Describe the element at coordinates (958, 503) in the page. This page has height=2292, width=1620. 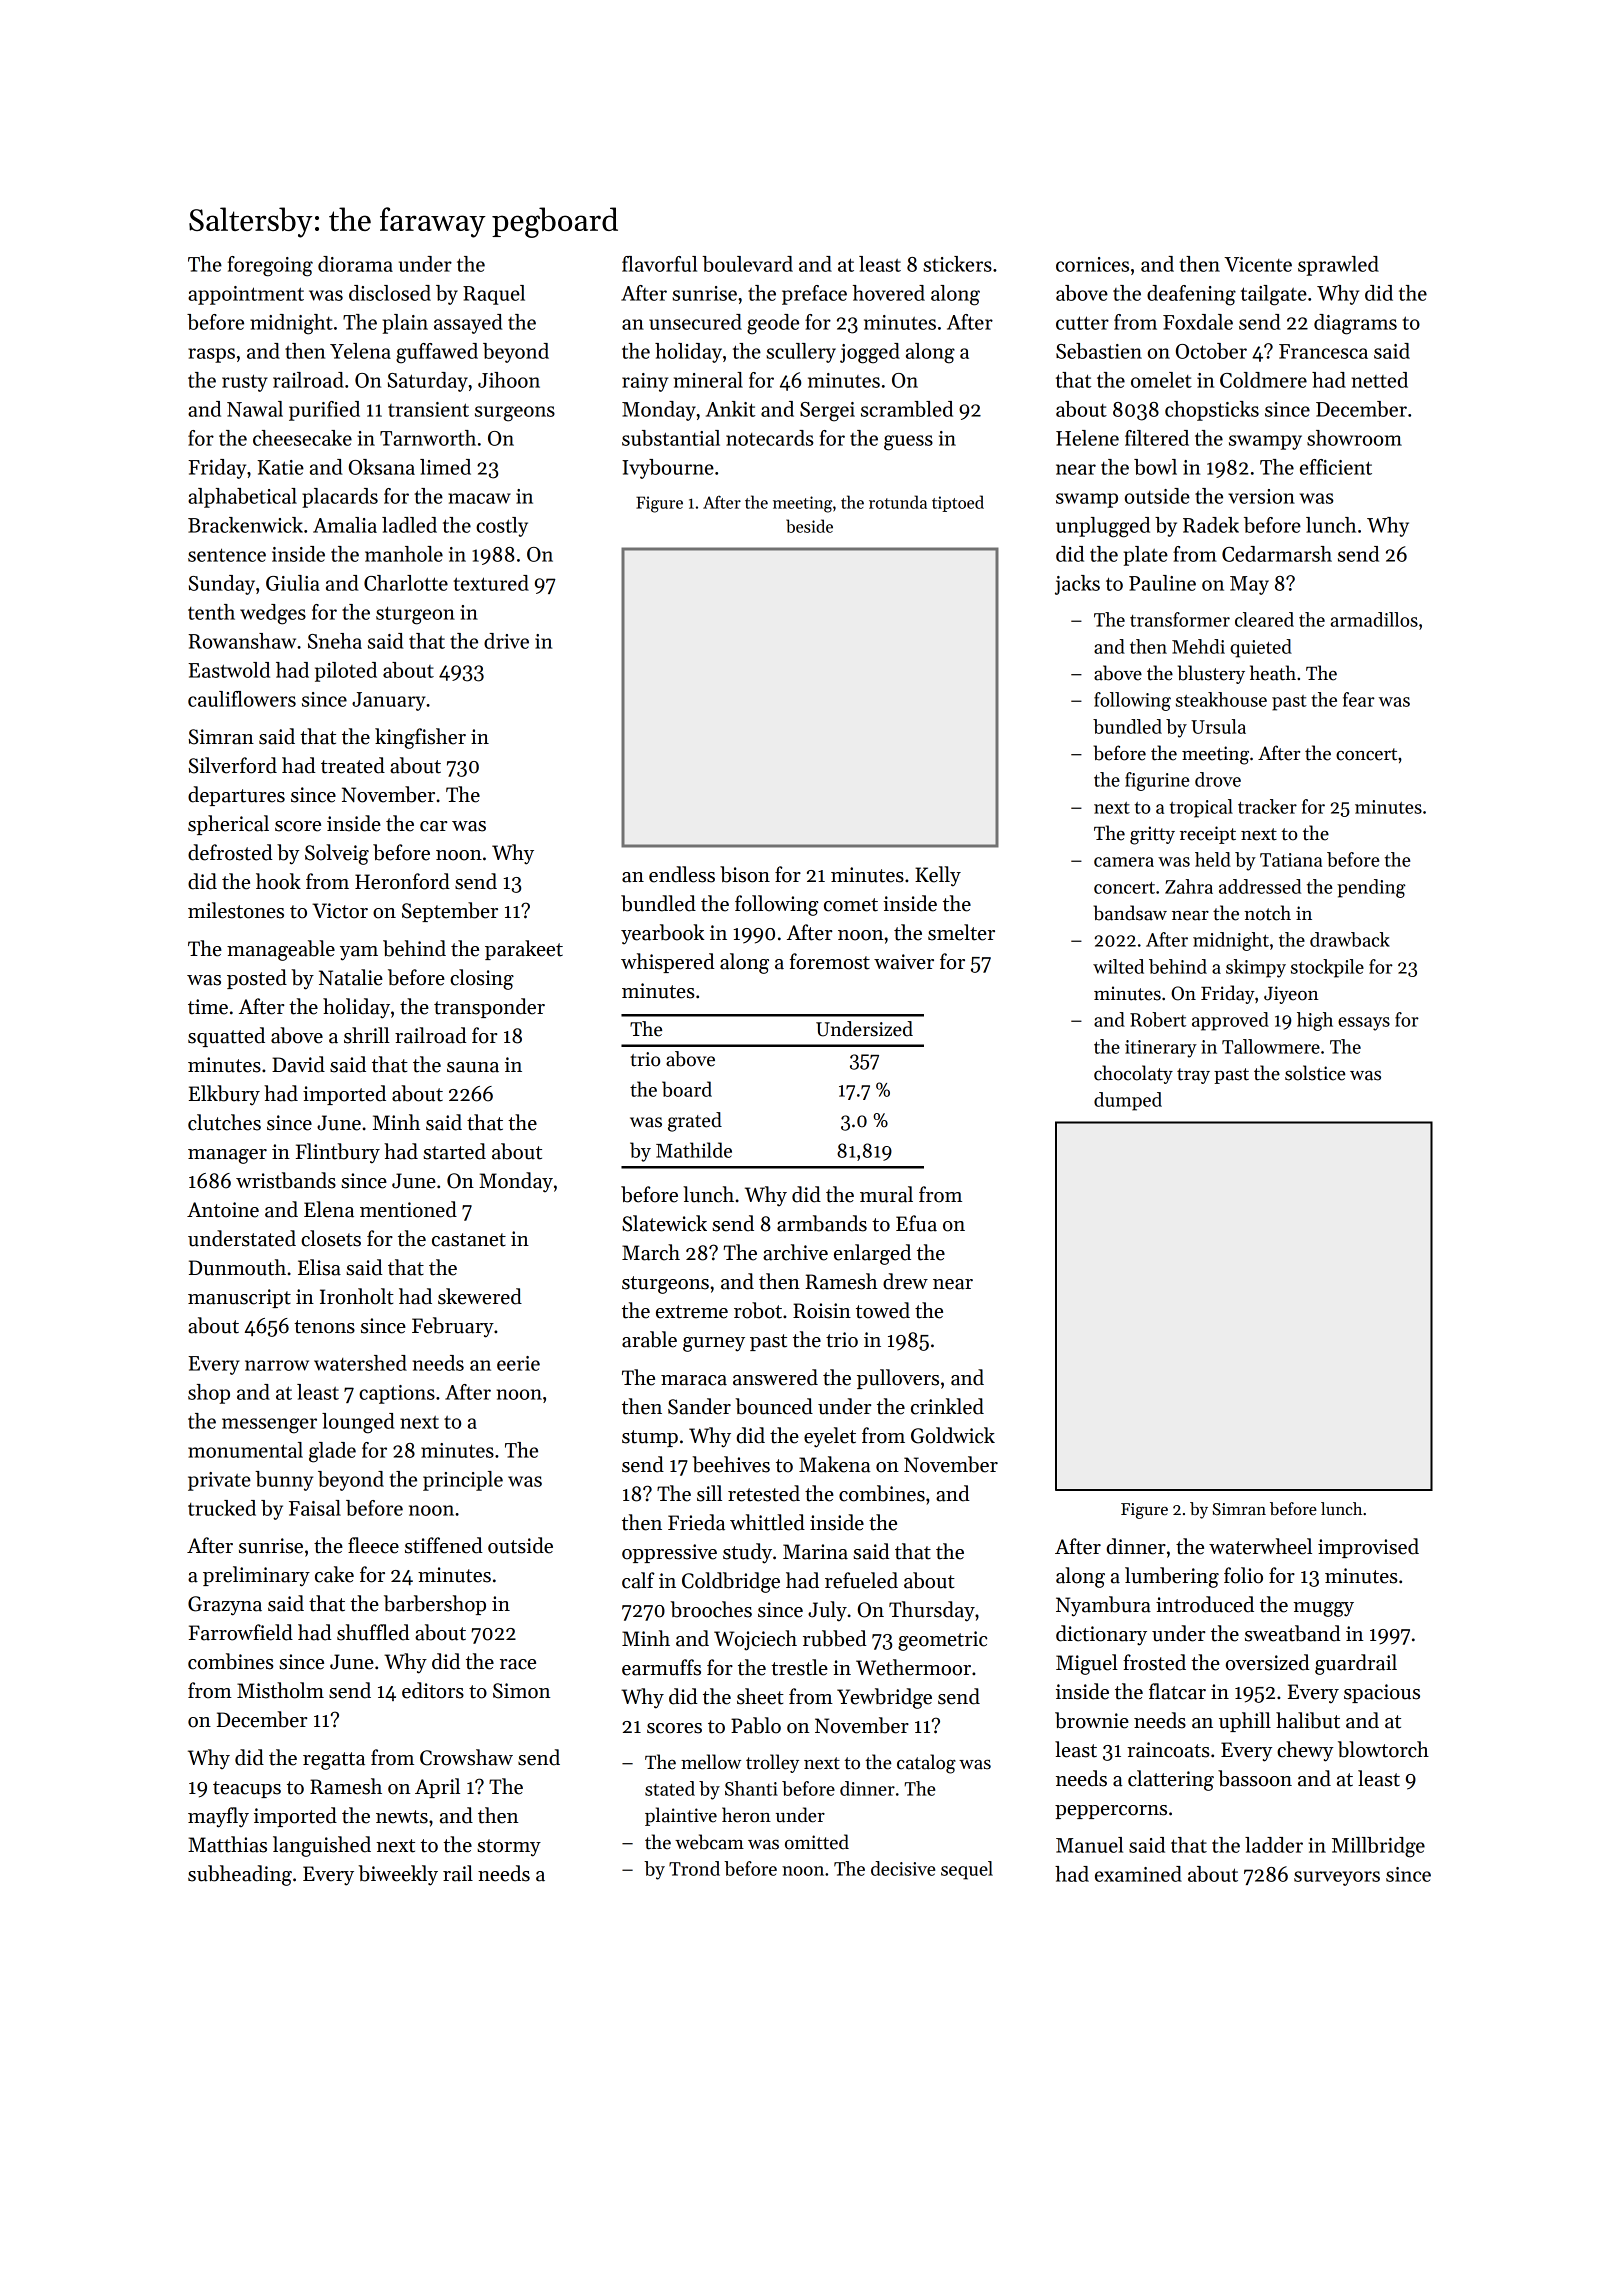
I see `tiptoed` at that location.
